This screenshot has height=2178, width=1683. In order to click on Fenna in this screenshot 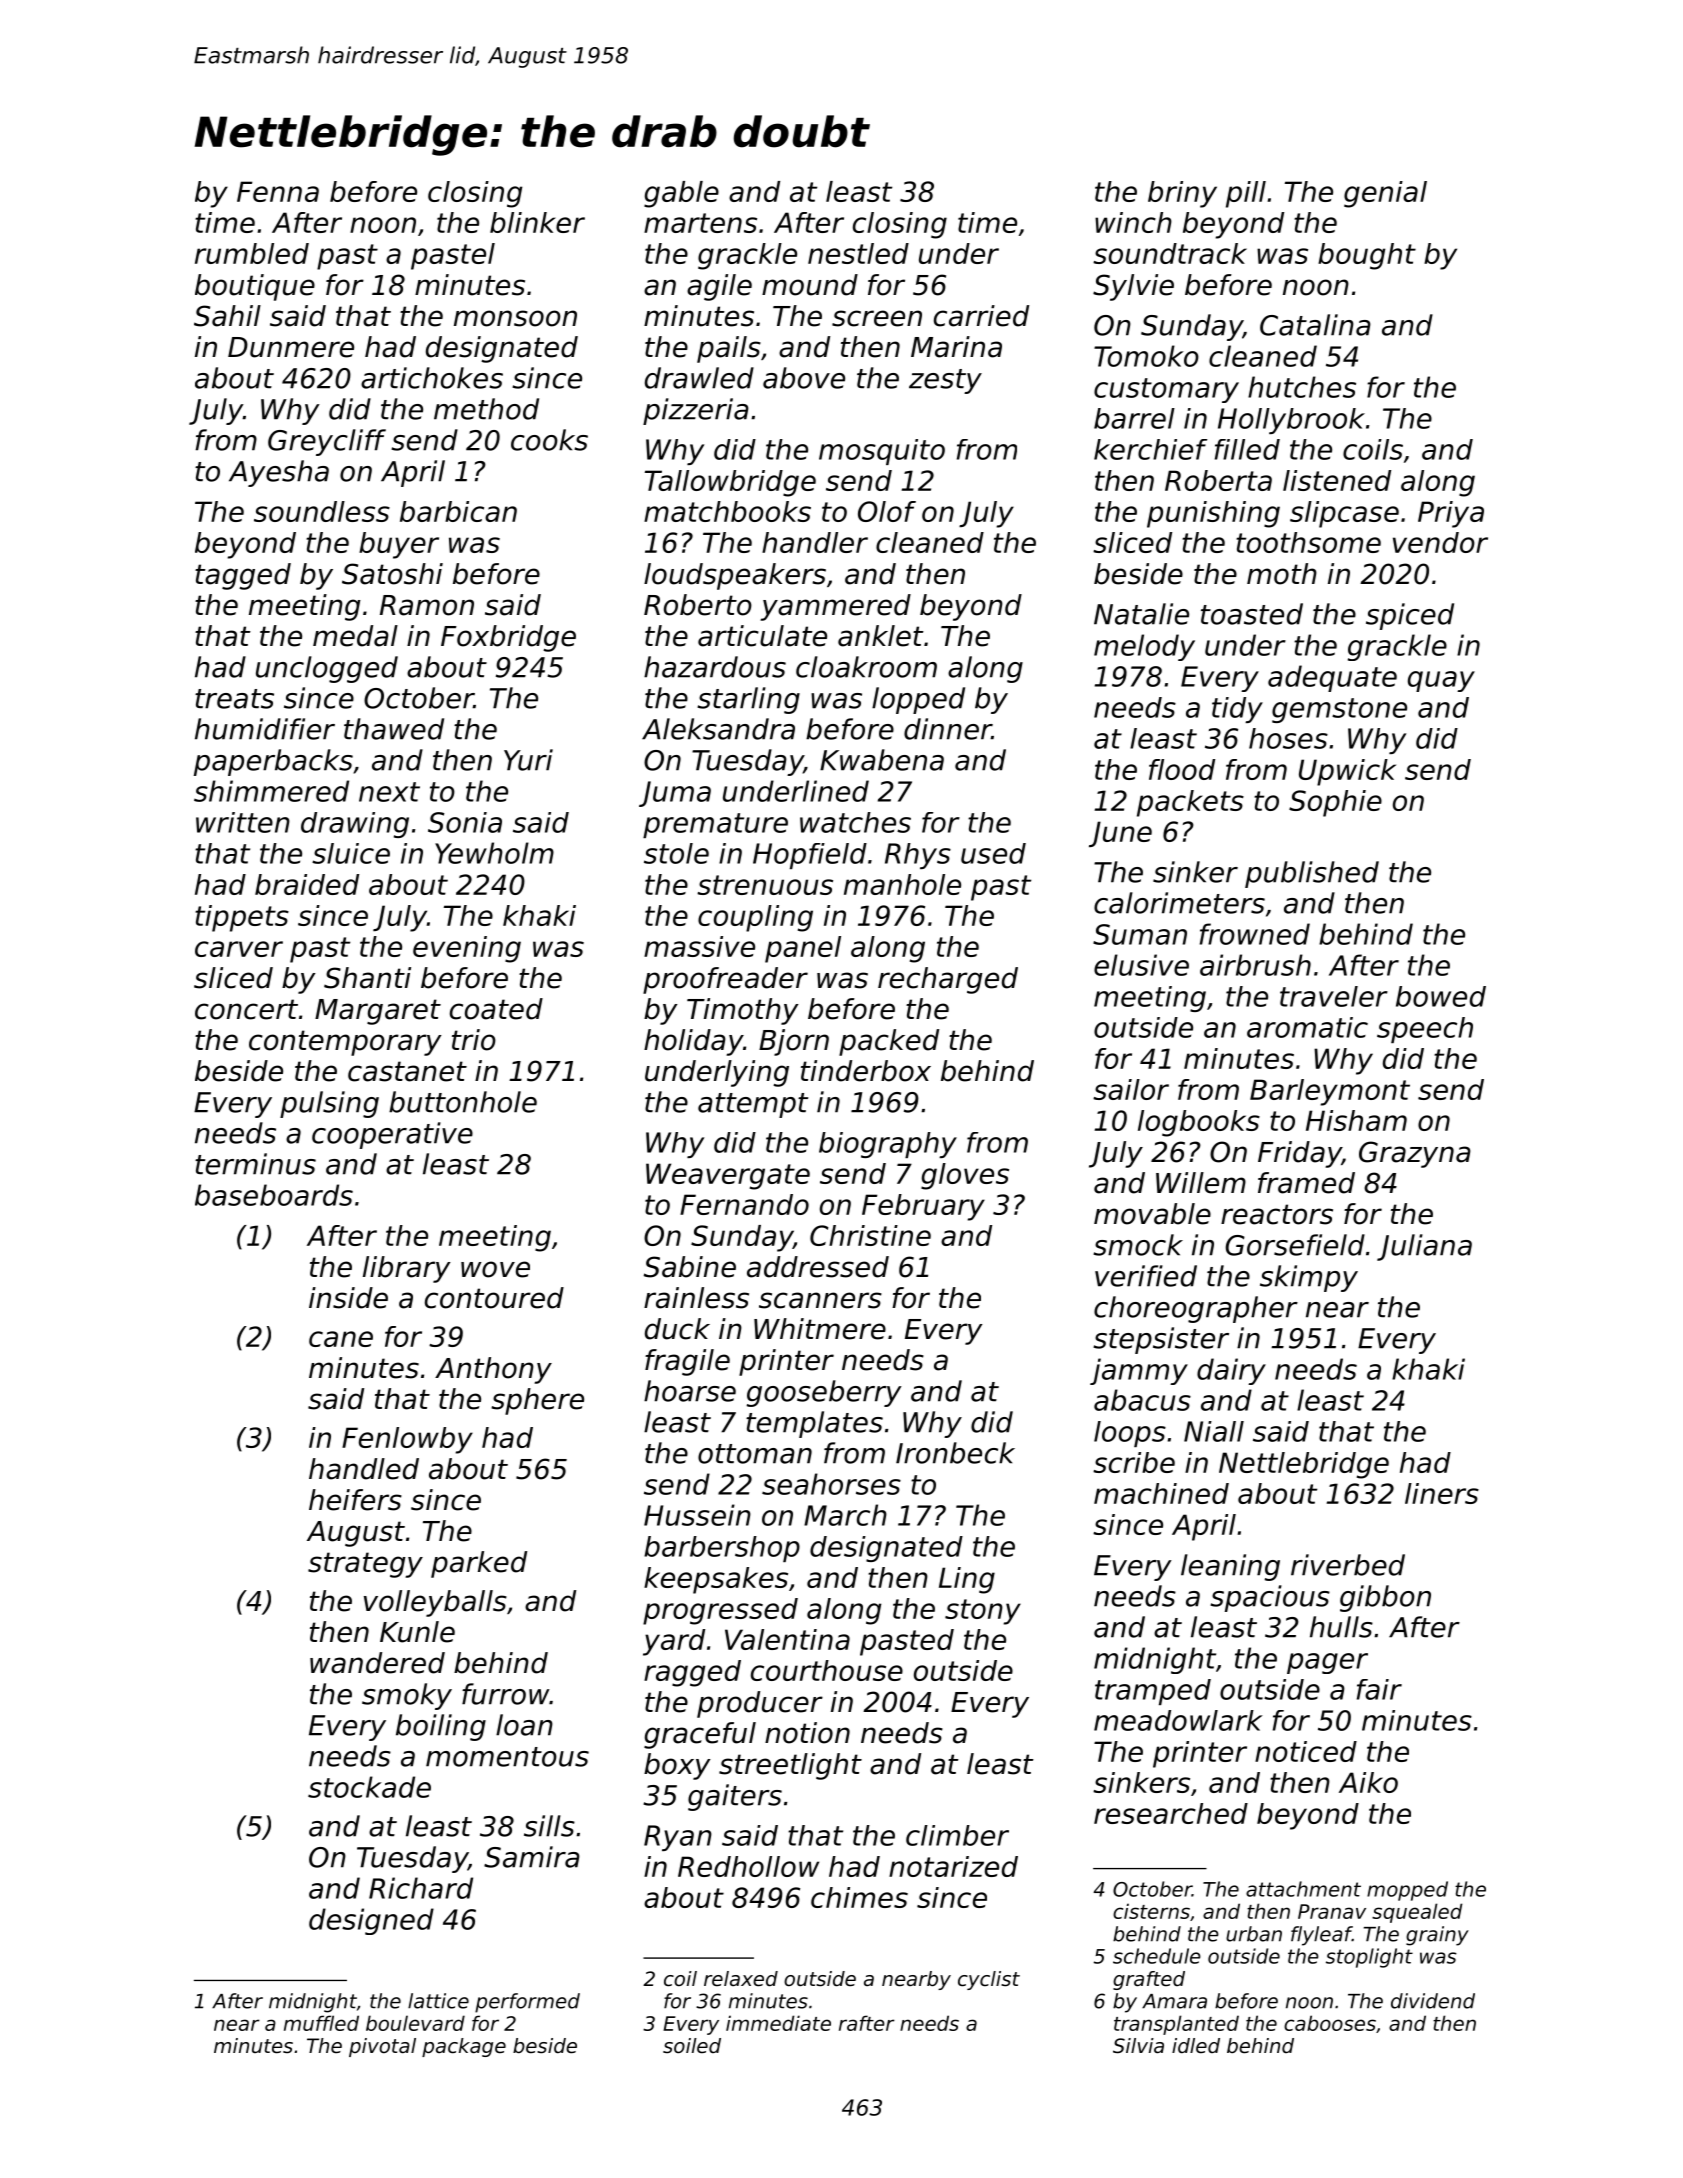, I will do `click(278, 191)`.
